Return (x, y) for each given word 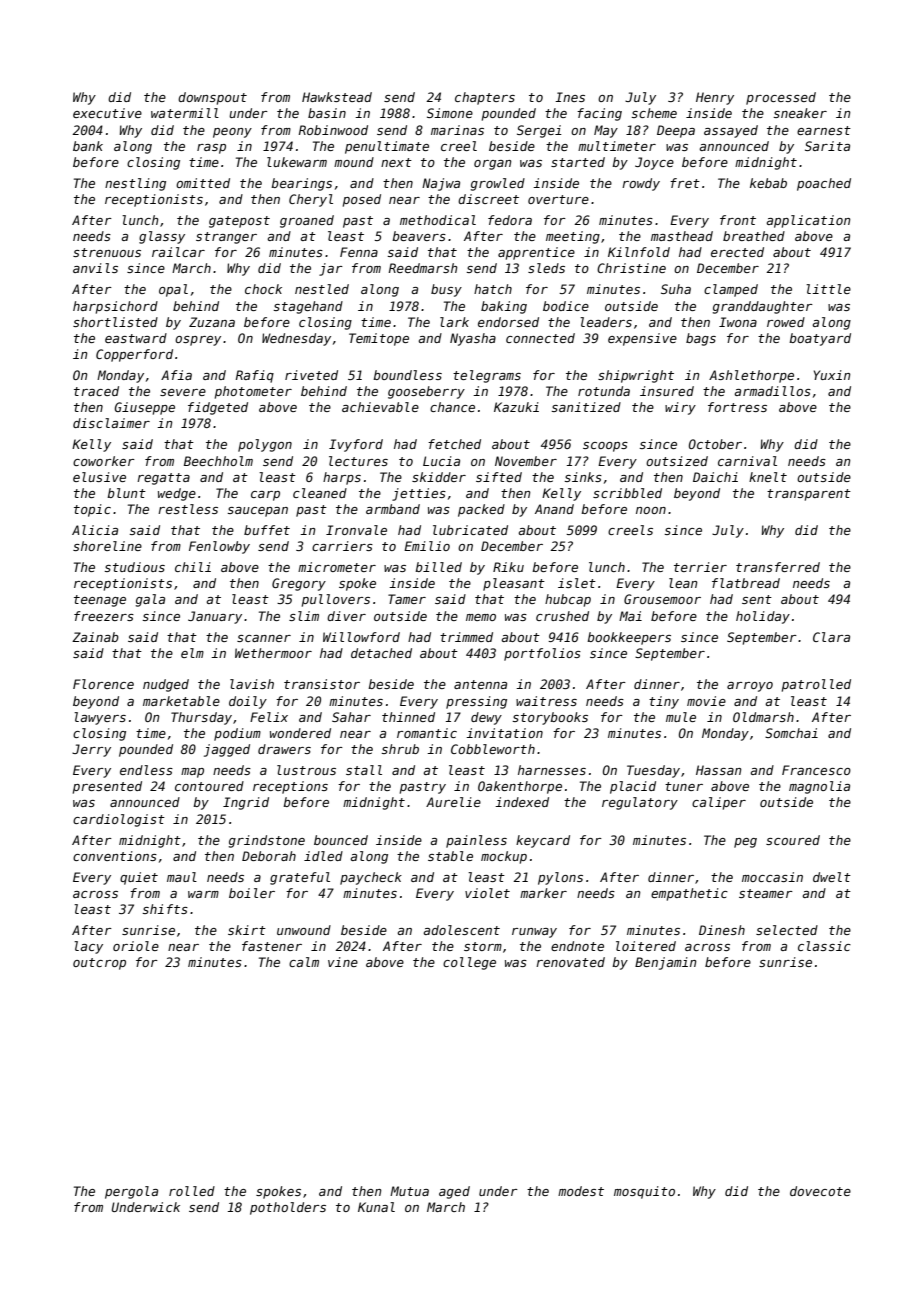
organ (493, 165)
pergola (131, 1192)
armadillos (772, 391)
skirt (247, 930)
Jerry (91, 750)
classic (824, 946)
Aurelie (453, 802)
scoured (793, 840)
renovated (570, 962)
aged (454, 1192)
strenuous (107, 252)
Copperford (134, 355)
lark (454, 322)
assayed (731, 131)
